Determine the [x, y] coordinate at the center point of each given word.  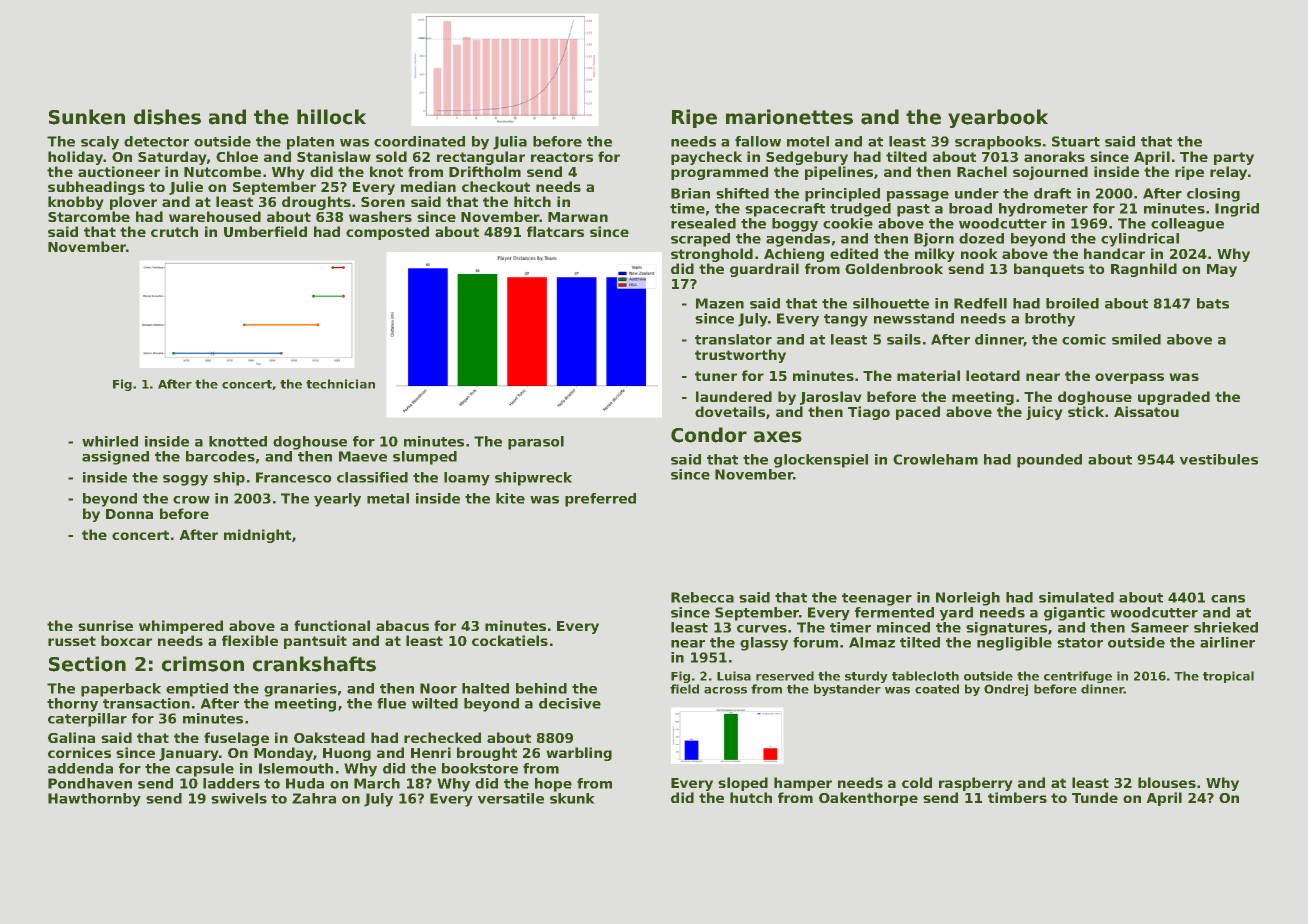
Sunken [87, 117]
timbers [1017, 797]
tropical [1228, 677]
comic [1084, 339]
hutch [751, 797]
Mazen [720, 303]
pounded [1049, 461]
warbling [579, 754]
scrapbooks [998, 143]
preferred [600, 500]
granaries [300, 690]
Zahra [314, 798]
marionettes [789, 117]
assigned [115, 458]
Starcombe [89, 216]
